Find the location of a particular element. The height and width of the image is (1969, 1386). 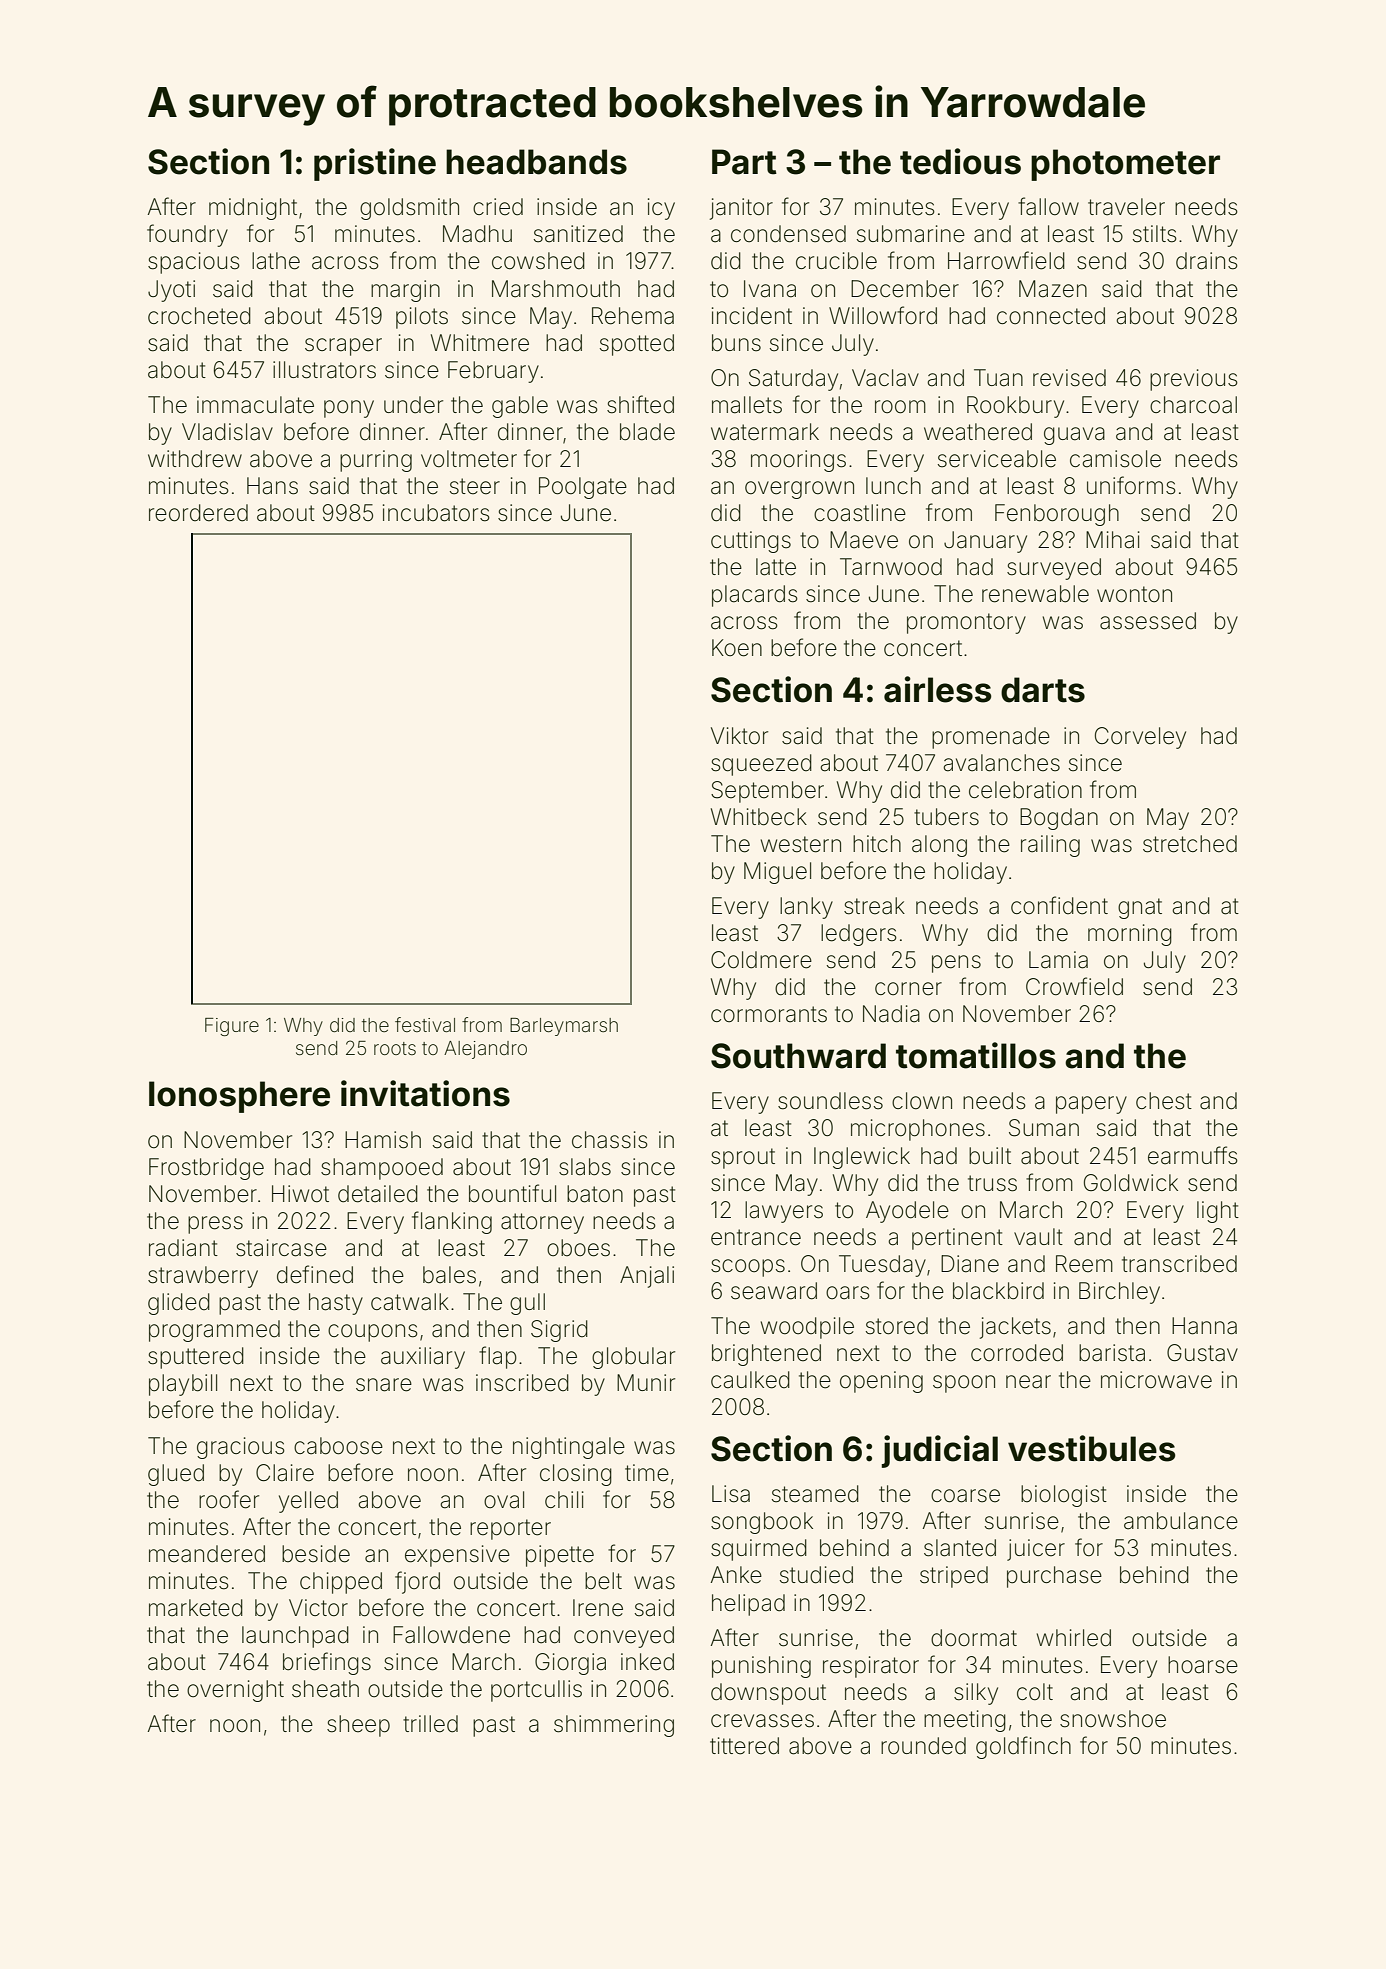

overnight is located at coordinates (235, 1691).
